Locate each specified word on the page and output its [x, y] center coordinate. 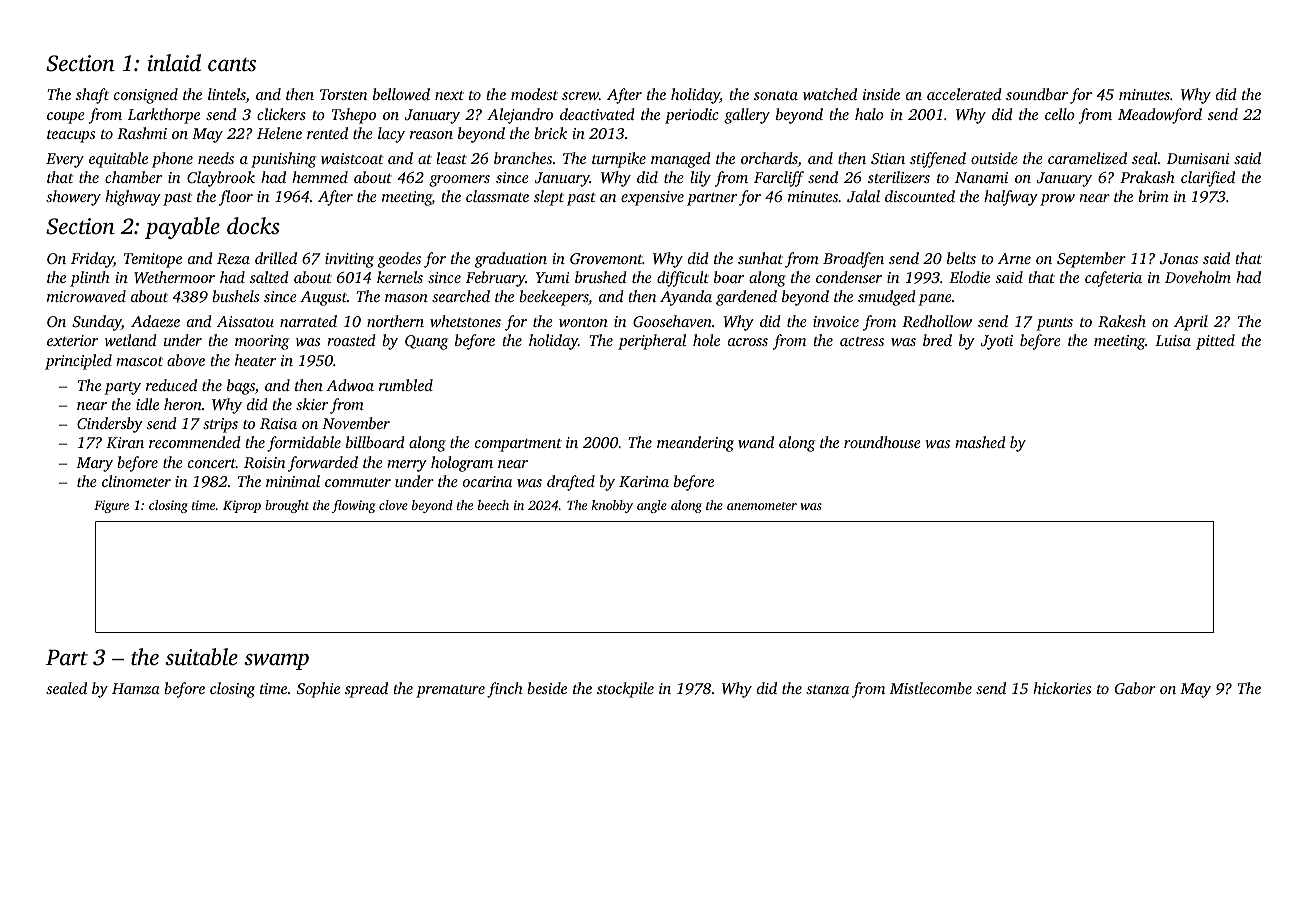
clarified [1208, 179]
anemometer [762, 506]
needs [216, 158]
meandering [695, 444]
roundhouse [882, 442]
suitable [201, 657]
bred [937, 340]
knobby [612, 506]
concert [212, 463]
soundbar [1037, 94]
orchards [769, 159]
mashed [980, 442]
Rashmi [142, 133]
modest [534, 94]
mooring [262, 342]
